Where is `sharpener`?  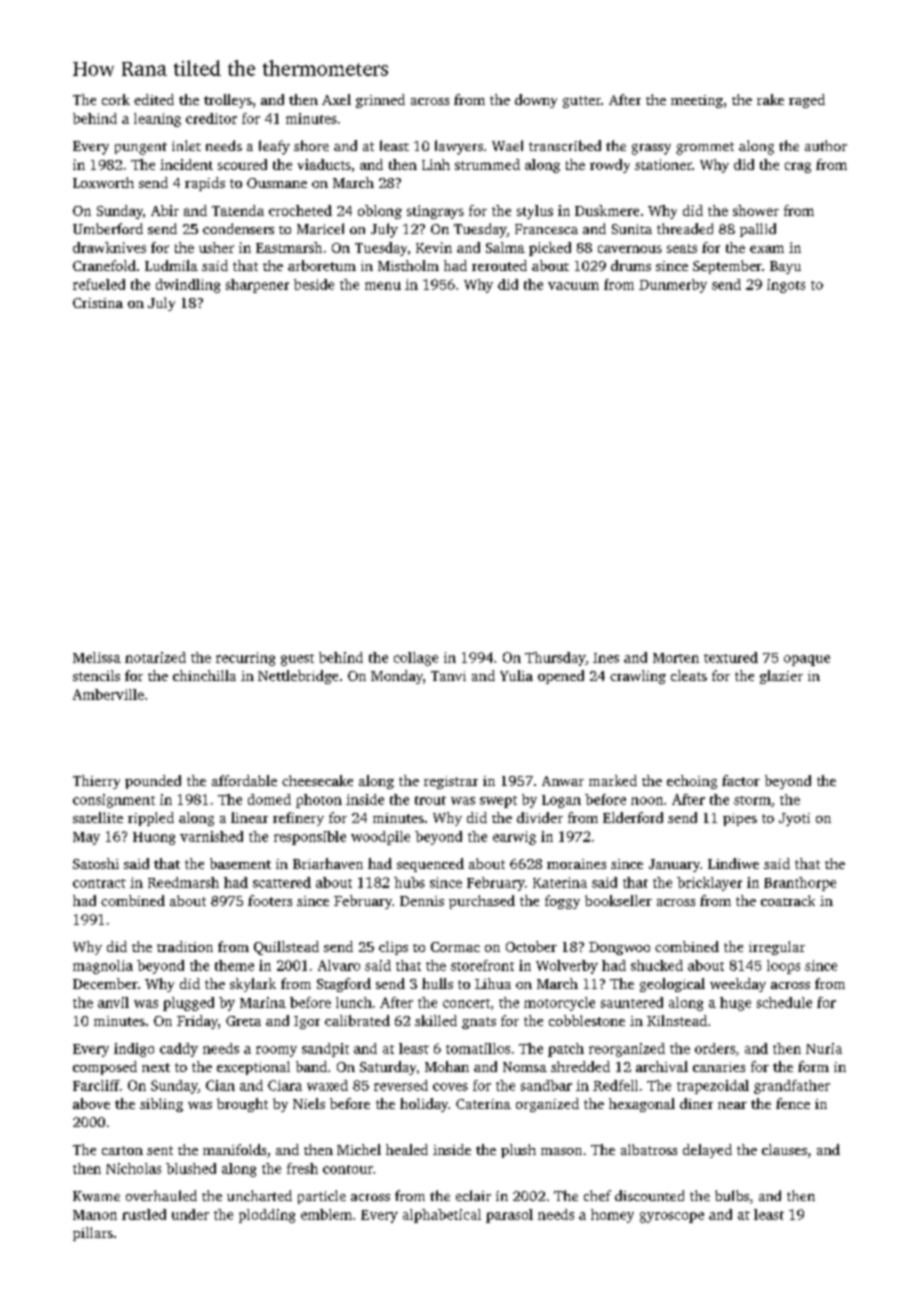 sharpener is located at coordinates (257, 286).
